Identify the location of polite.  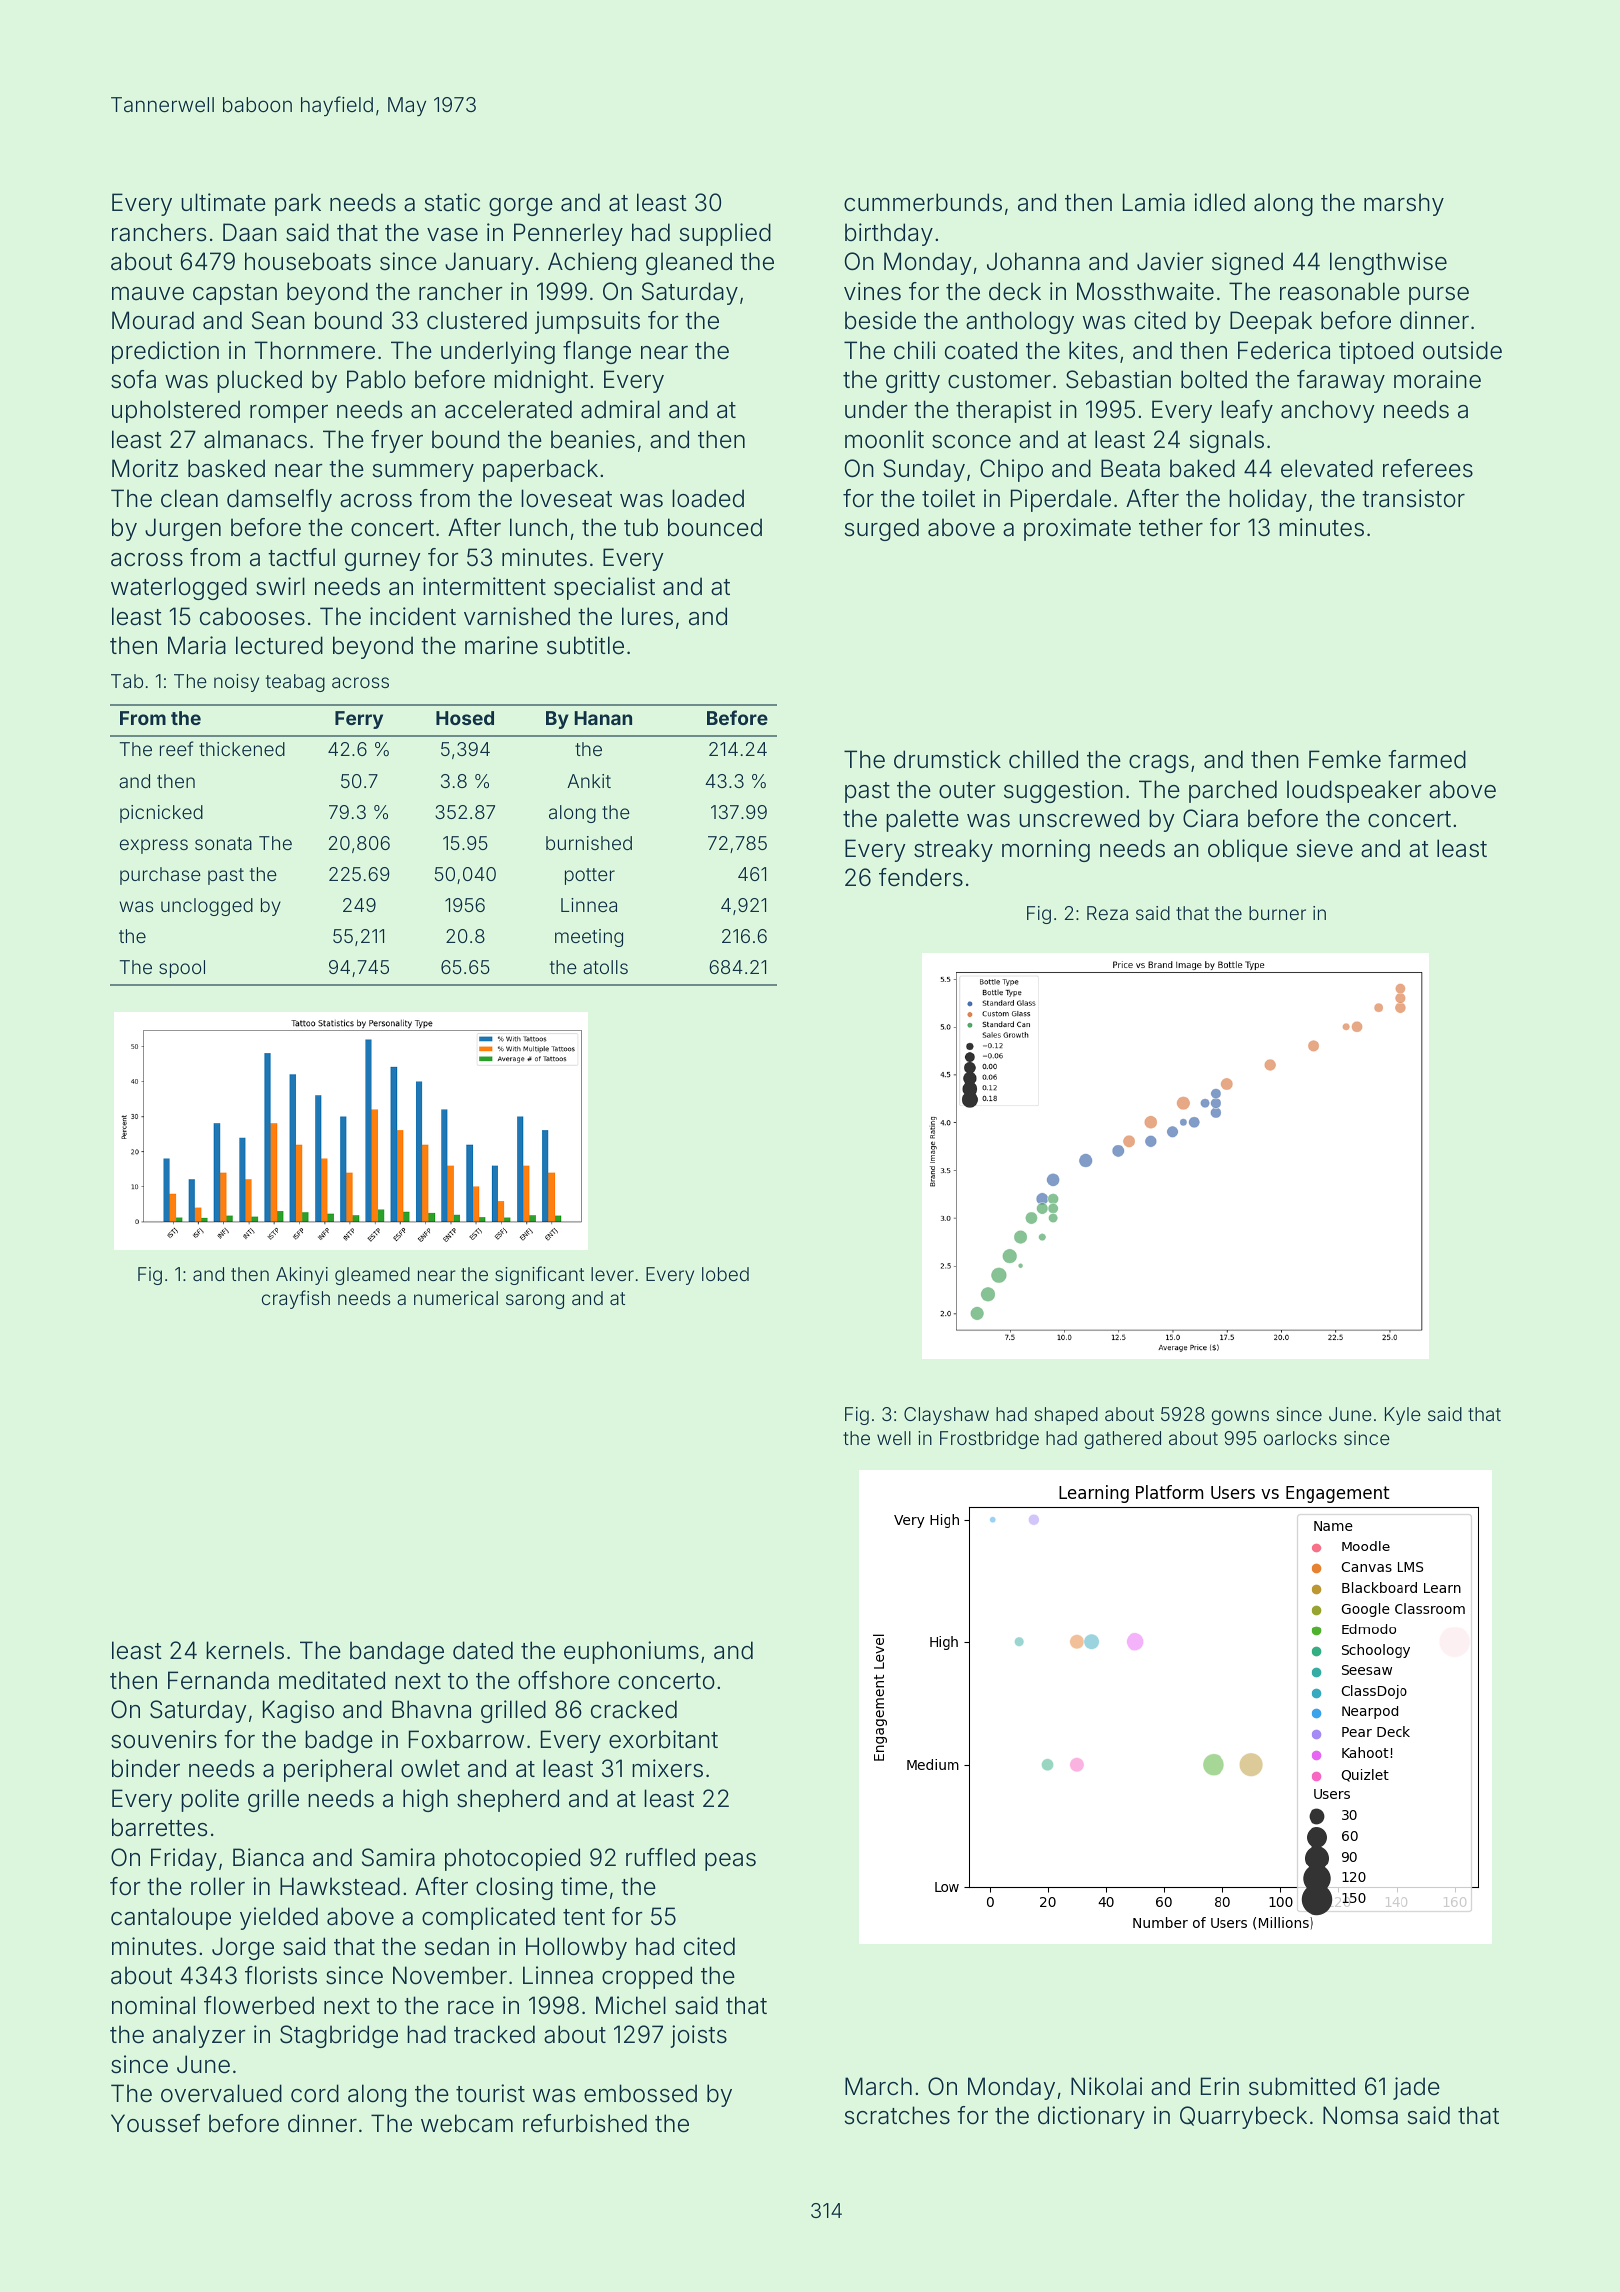
(210, 1800).
